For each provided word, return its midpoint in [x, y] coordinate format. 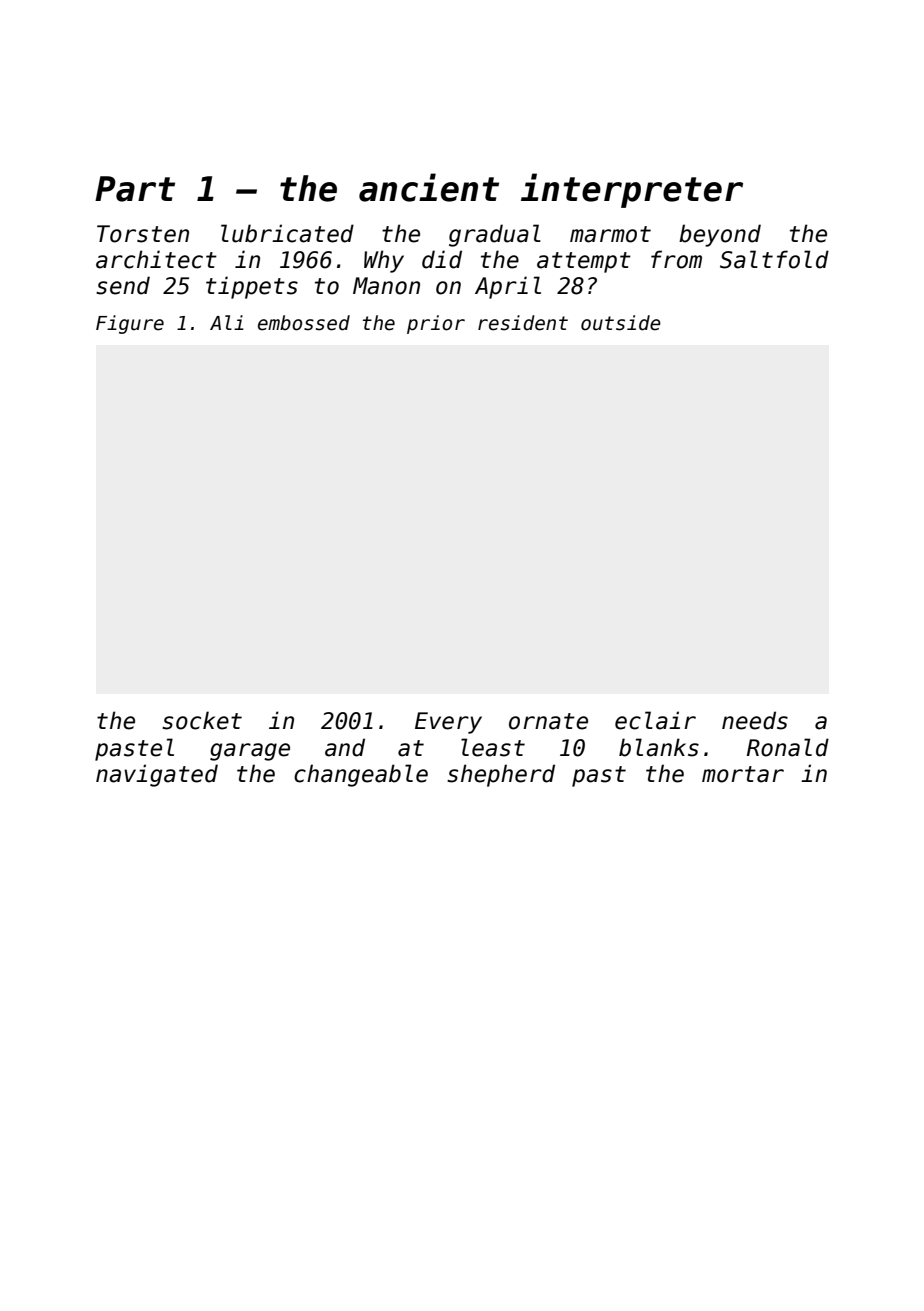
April [508, 287]
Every [448, 723]
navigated [157, 775]
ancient [429, 187]
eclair [655, 720]
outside [621, 323]
